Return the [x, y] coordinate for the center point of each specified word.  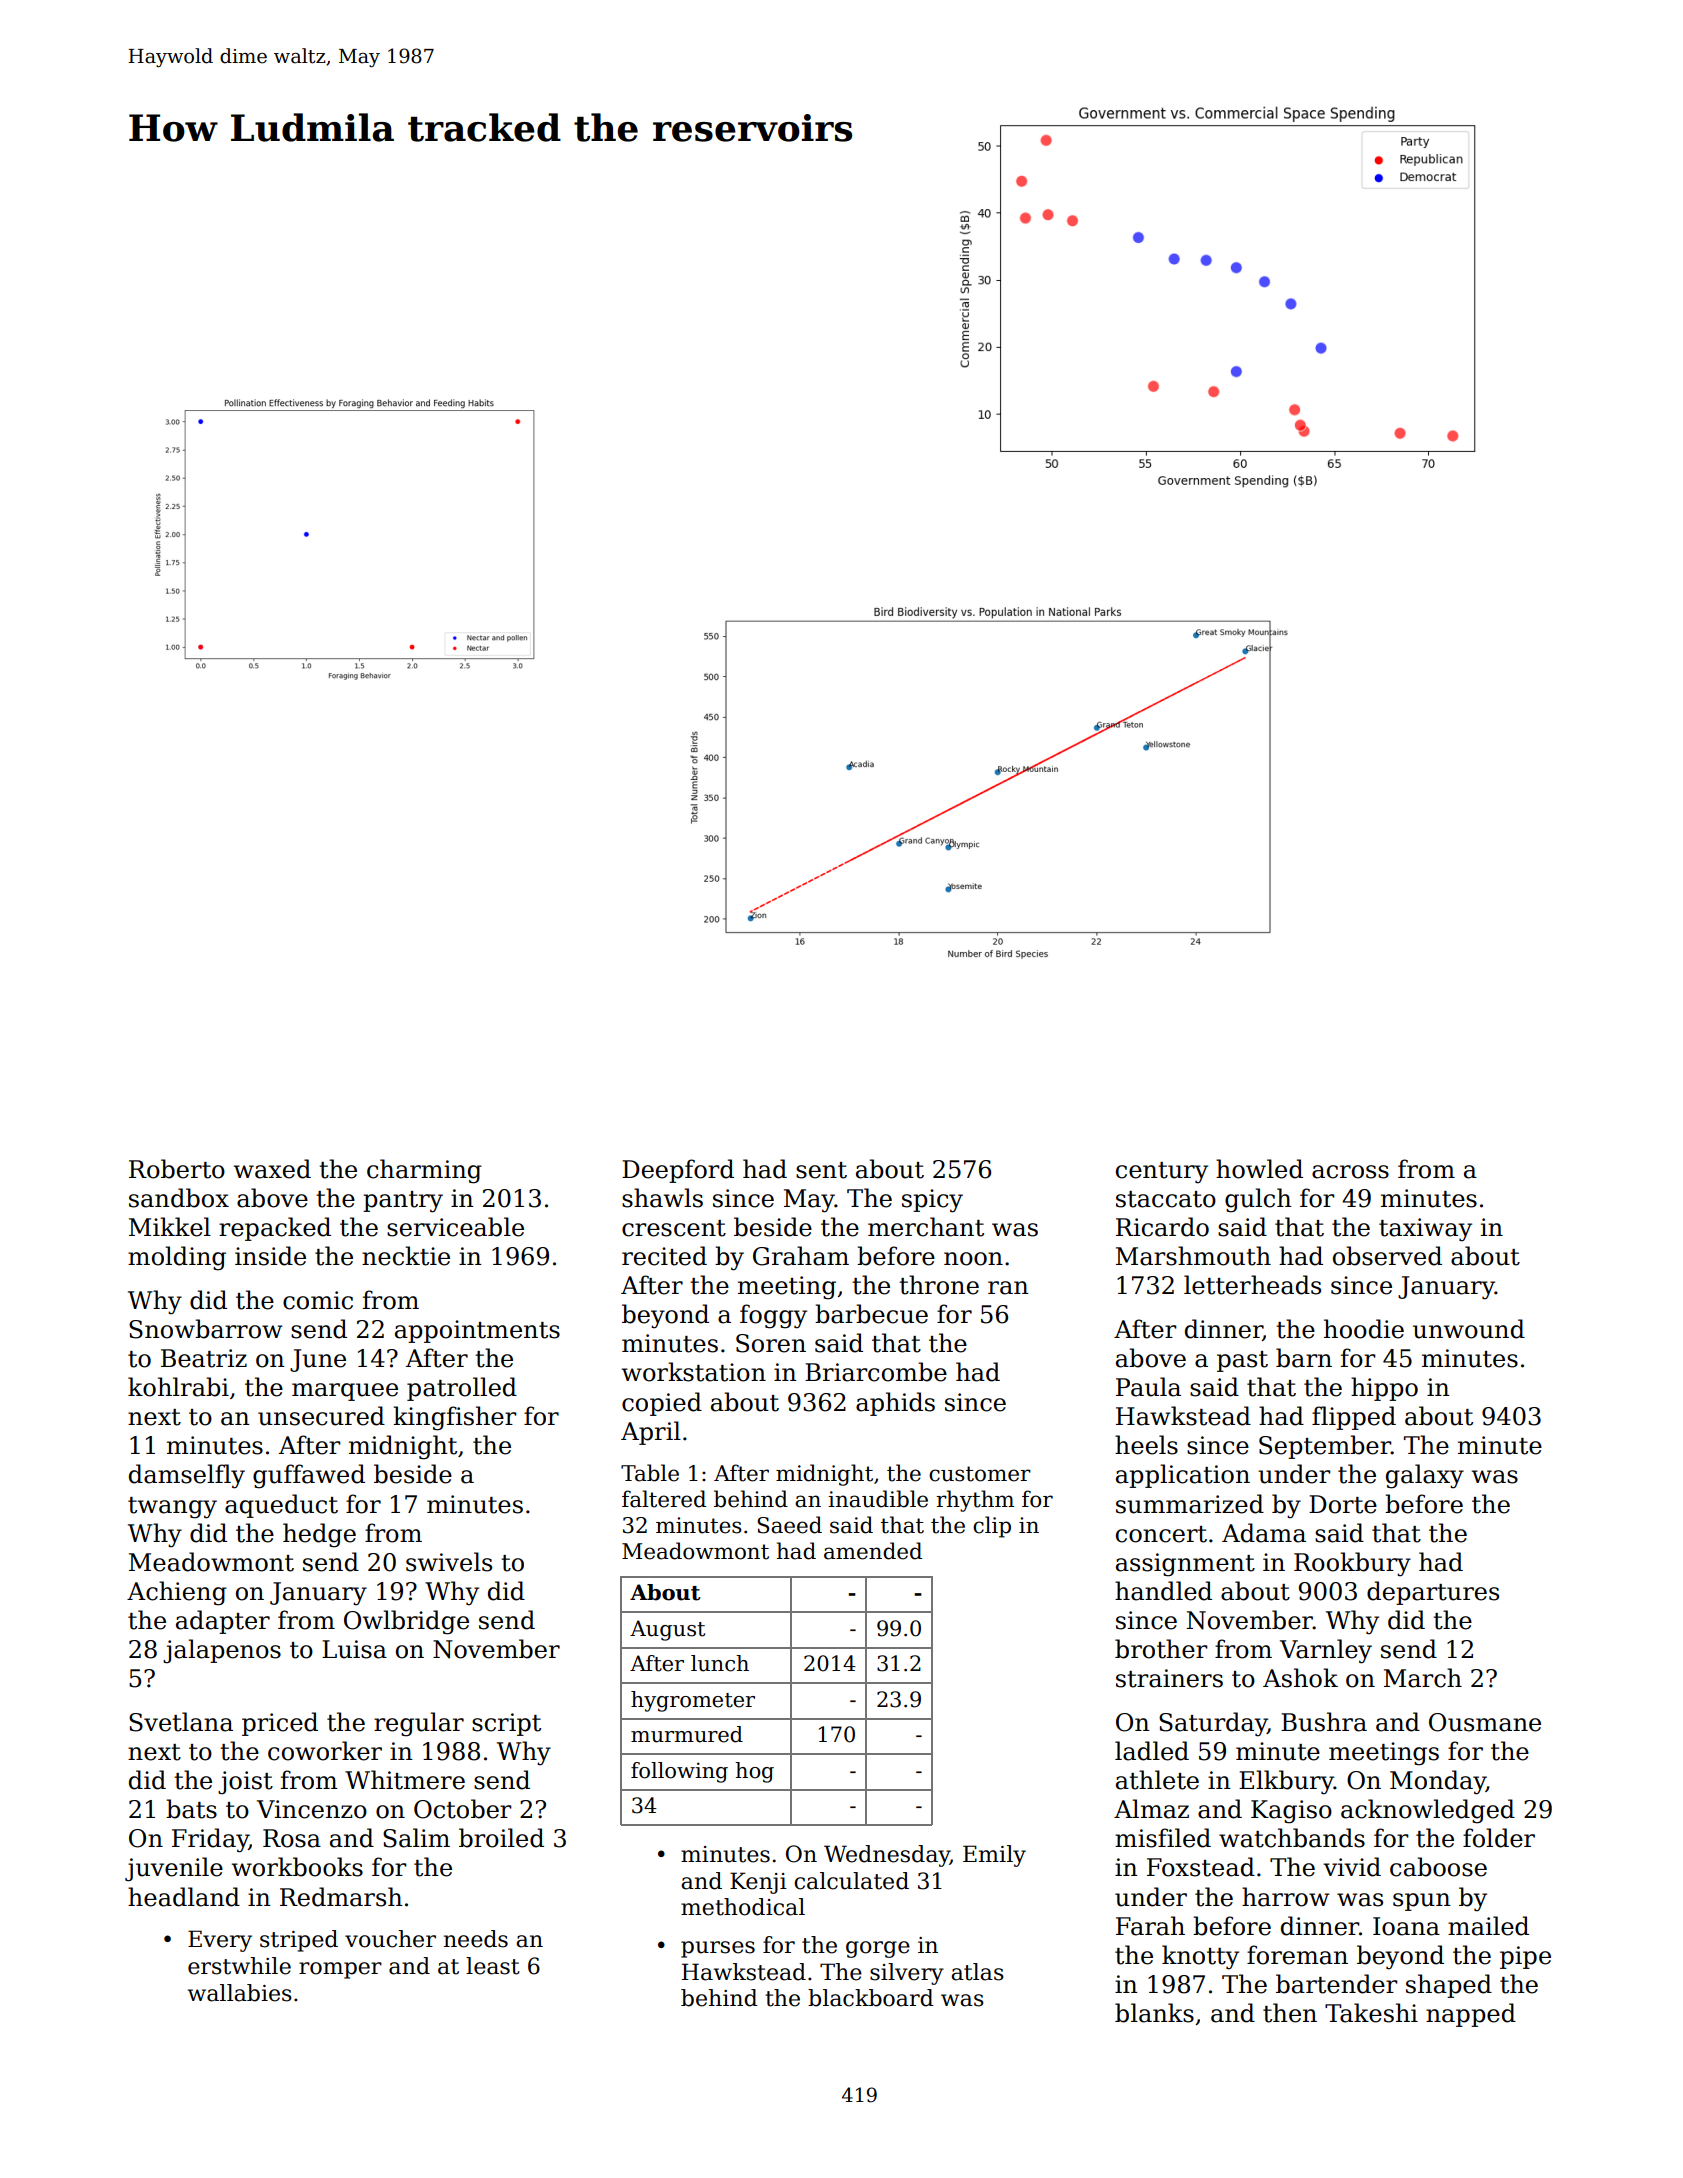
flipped [1354, 1418]
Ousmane [1485, 1722]
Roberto [177, 1169]
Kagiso [1291, 1812]
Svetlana [181, 1722]
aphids [895, 1404]
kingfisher [455, 1418]
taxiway [1425, 1230]
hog [754, 1772]
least [493, 1966]
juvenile [174, 1869]
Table [650, 1473]
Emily [994, 1856]
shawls [662, 1198]
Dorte [1343, 1504]
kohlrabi [178, 1387]
